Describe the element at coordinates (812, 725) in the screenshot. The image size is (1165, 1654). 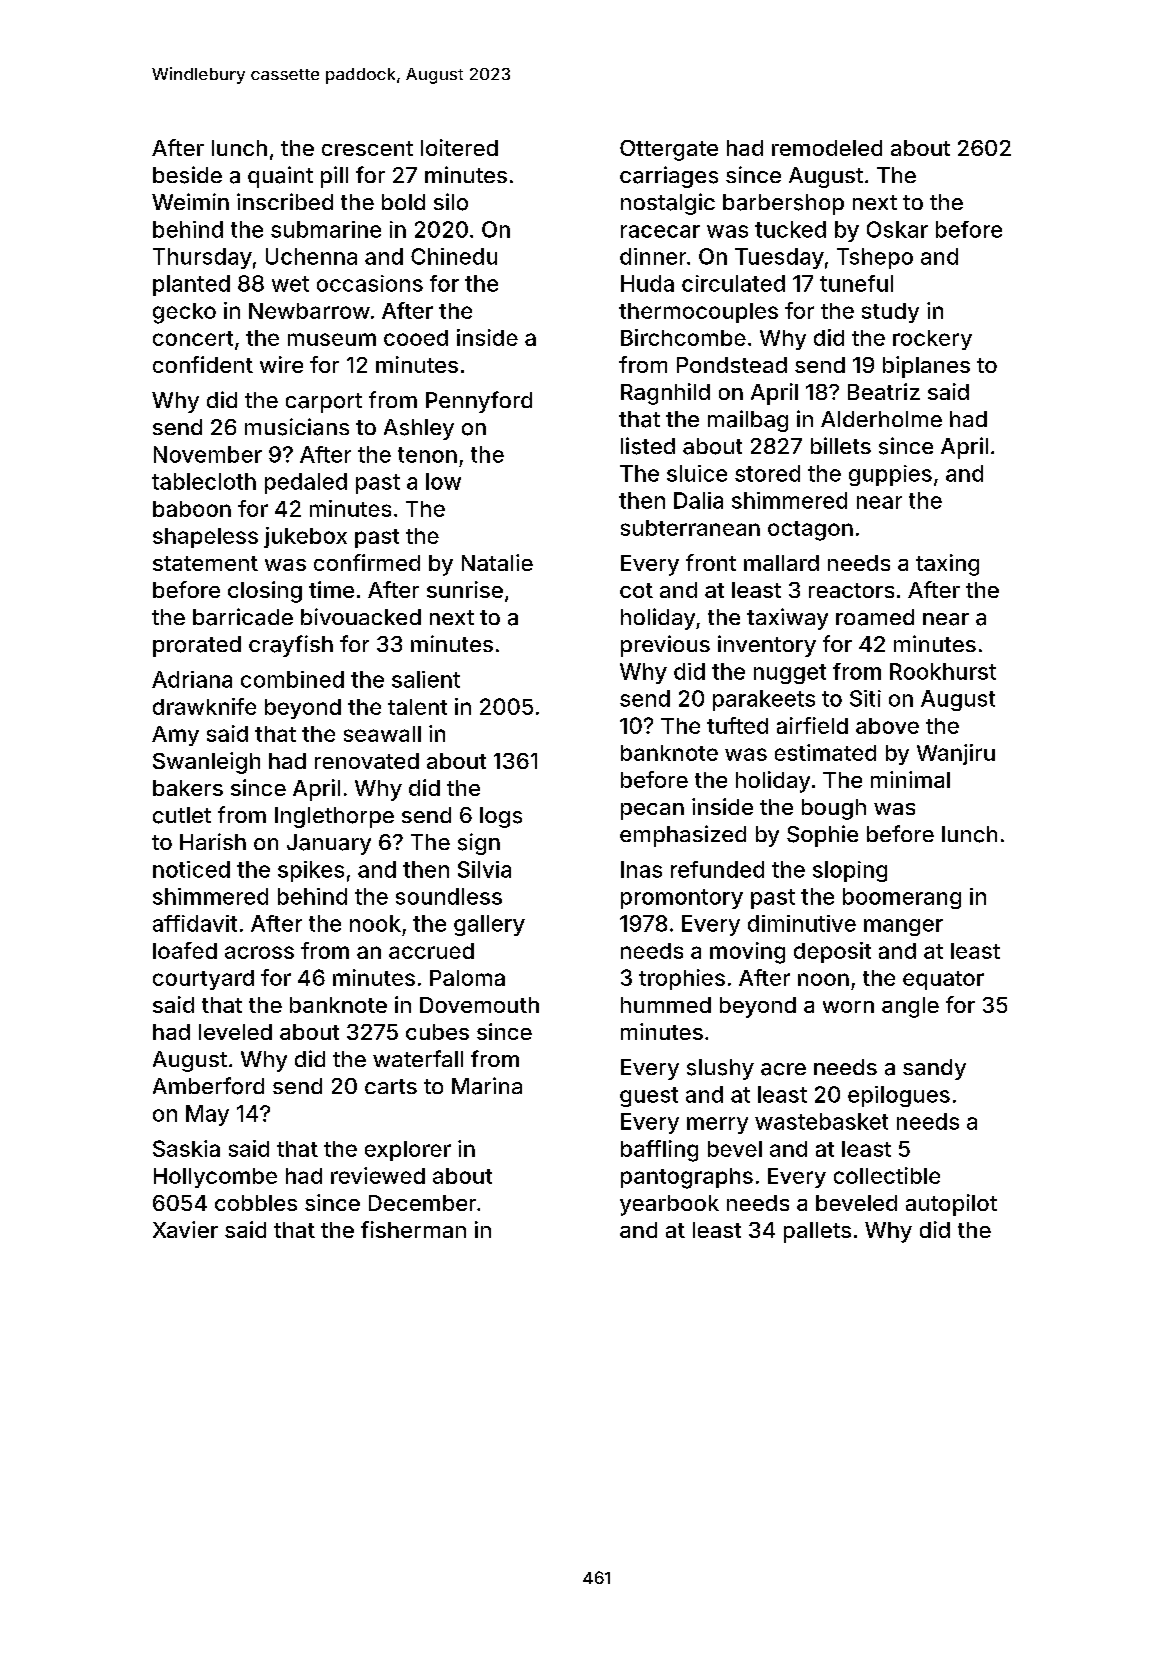
I see `airfield` at that location.
